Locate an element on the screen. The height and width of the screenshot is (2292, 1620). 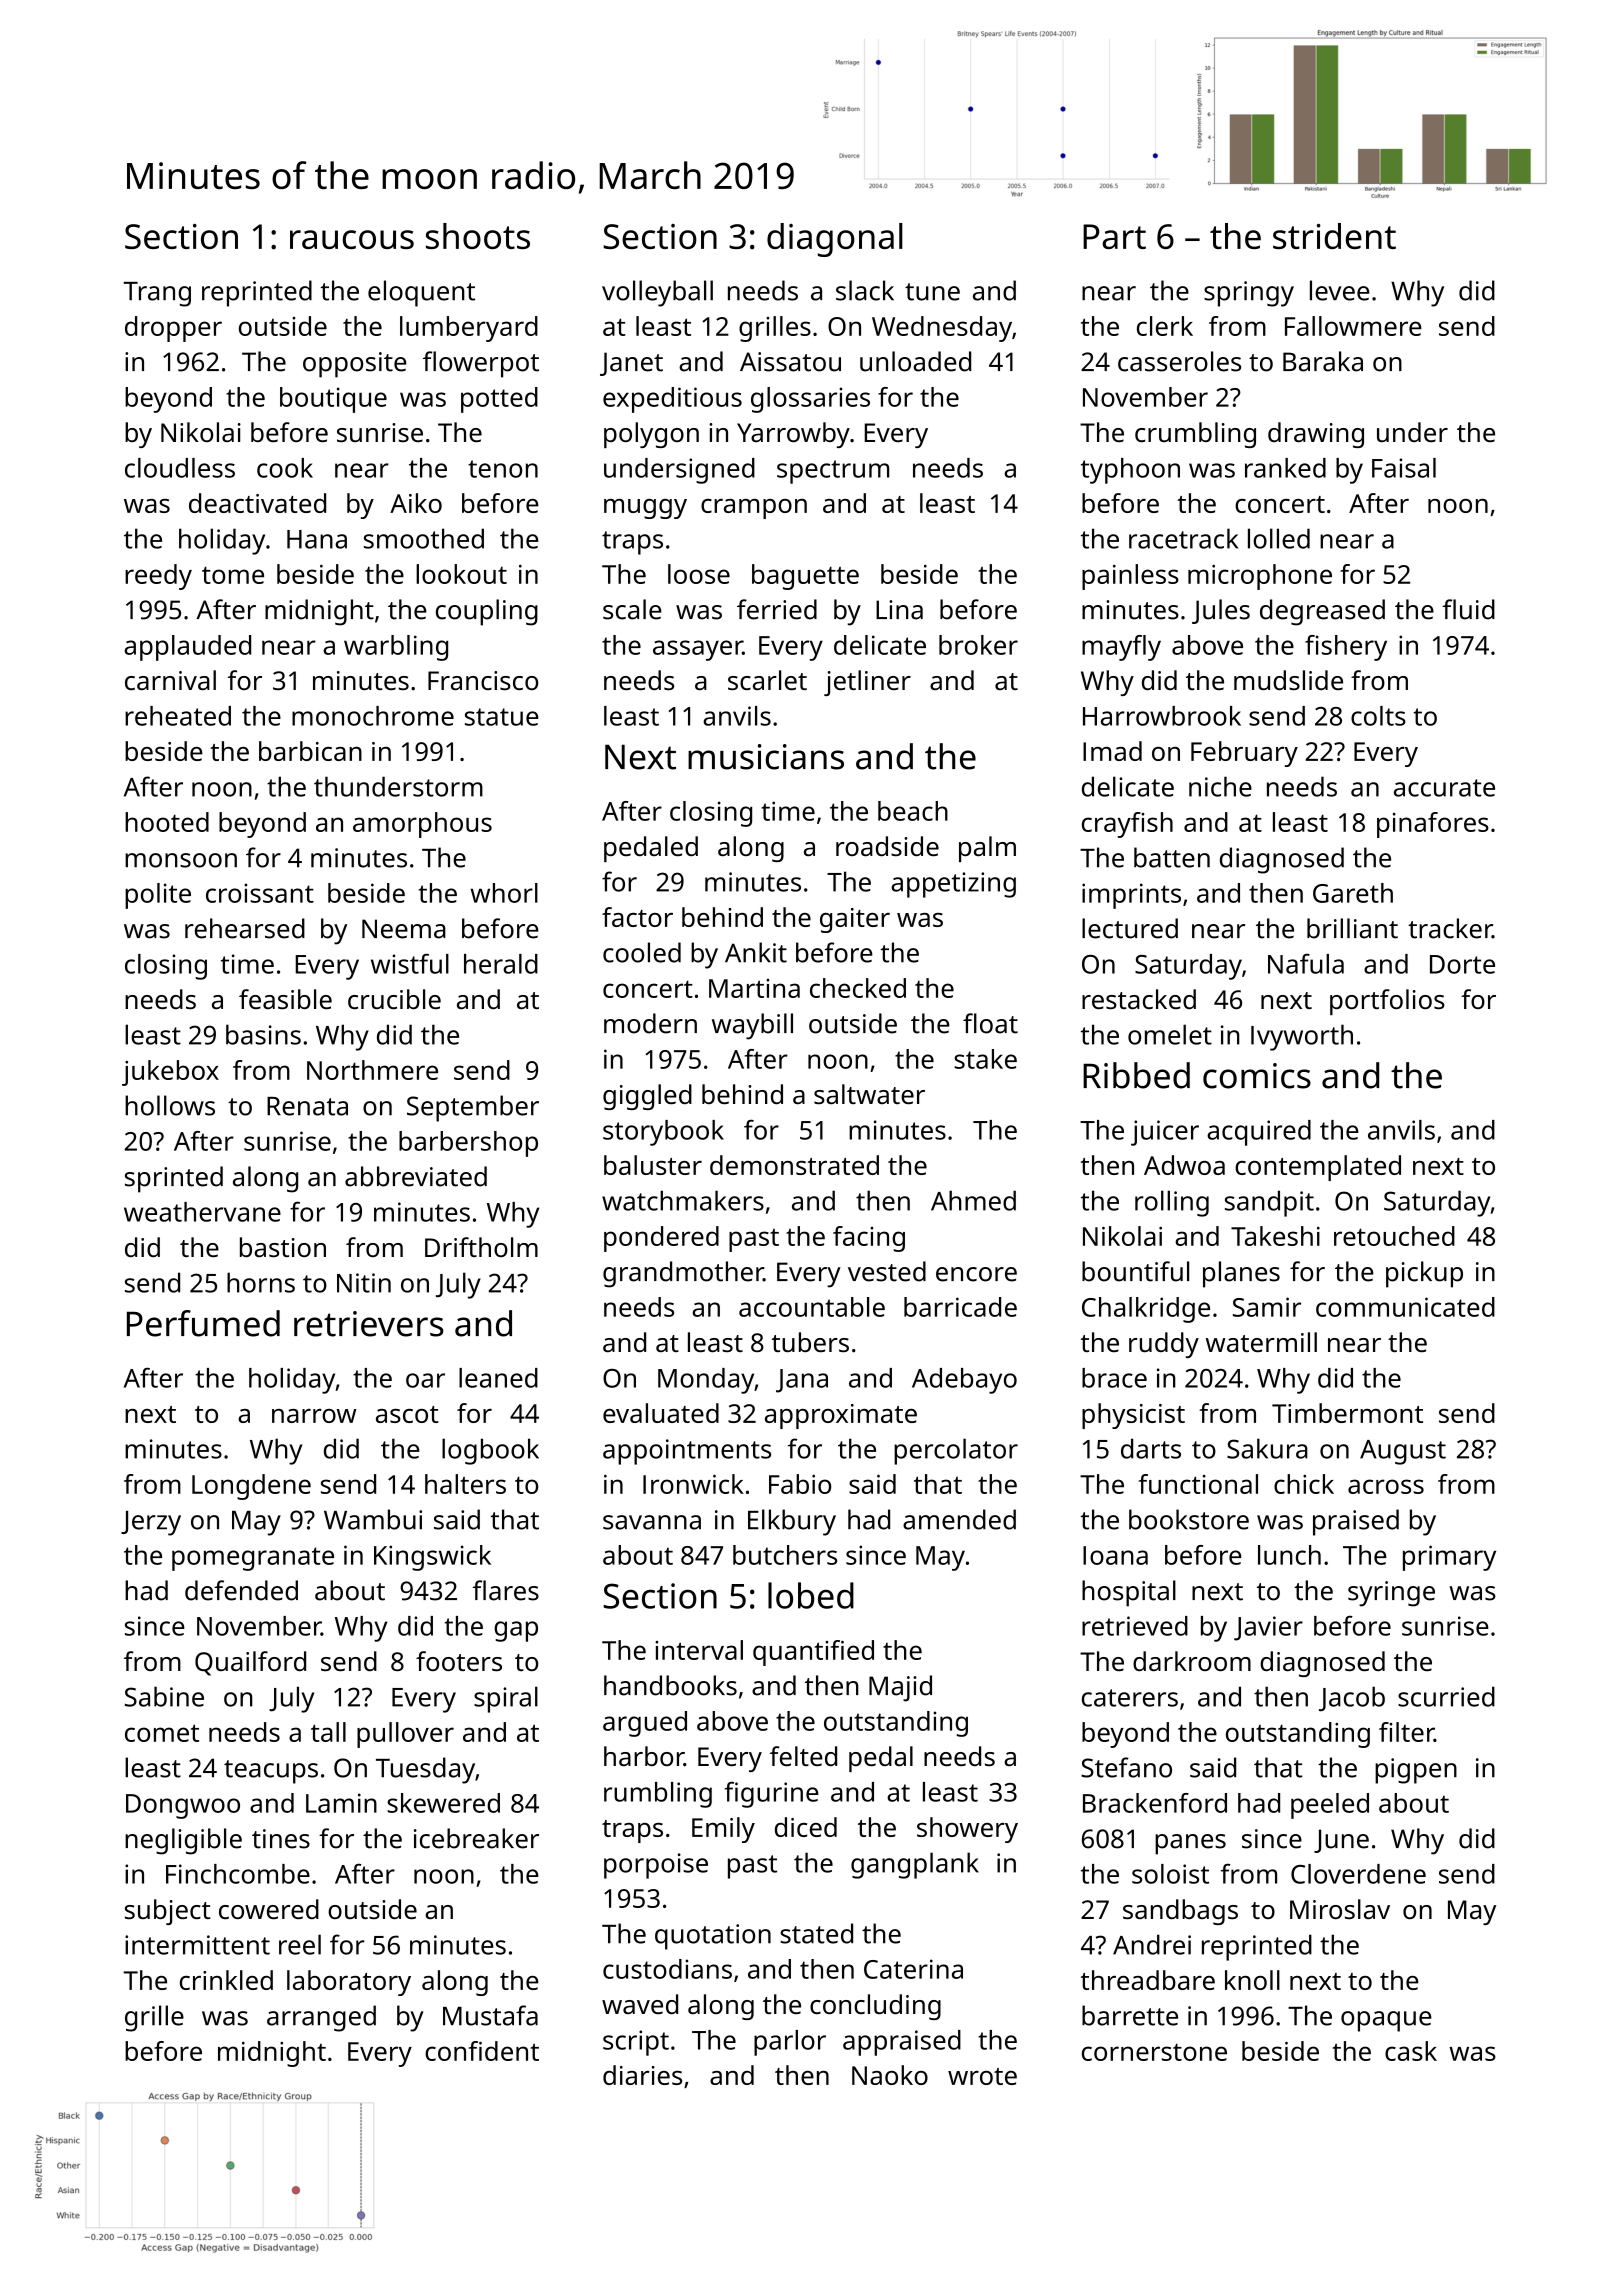
appetizing is located at coordinates (953, 885).
